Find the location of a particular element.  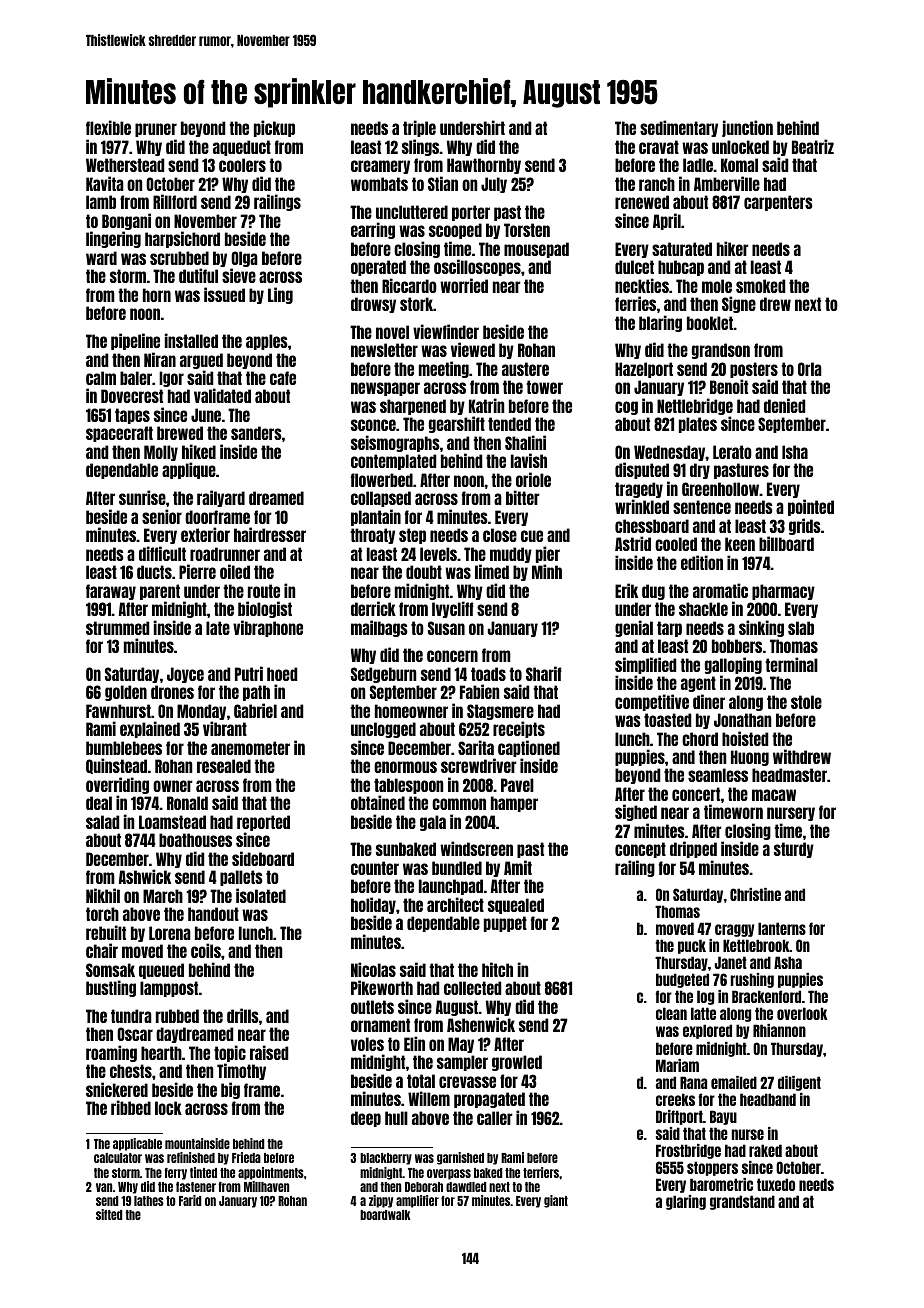

Igor is located at coordinates (171, 379).
